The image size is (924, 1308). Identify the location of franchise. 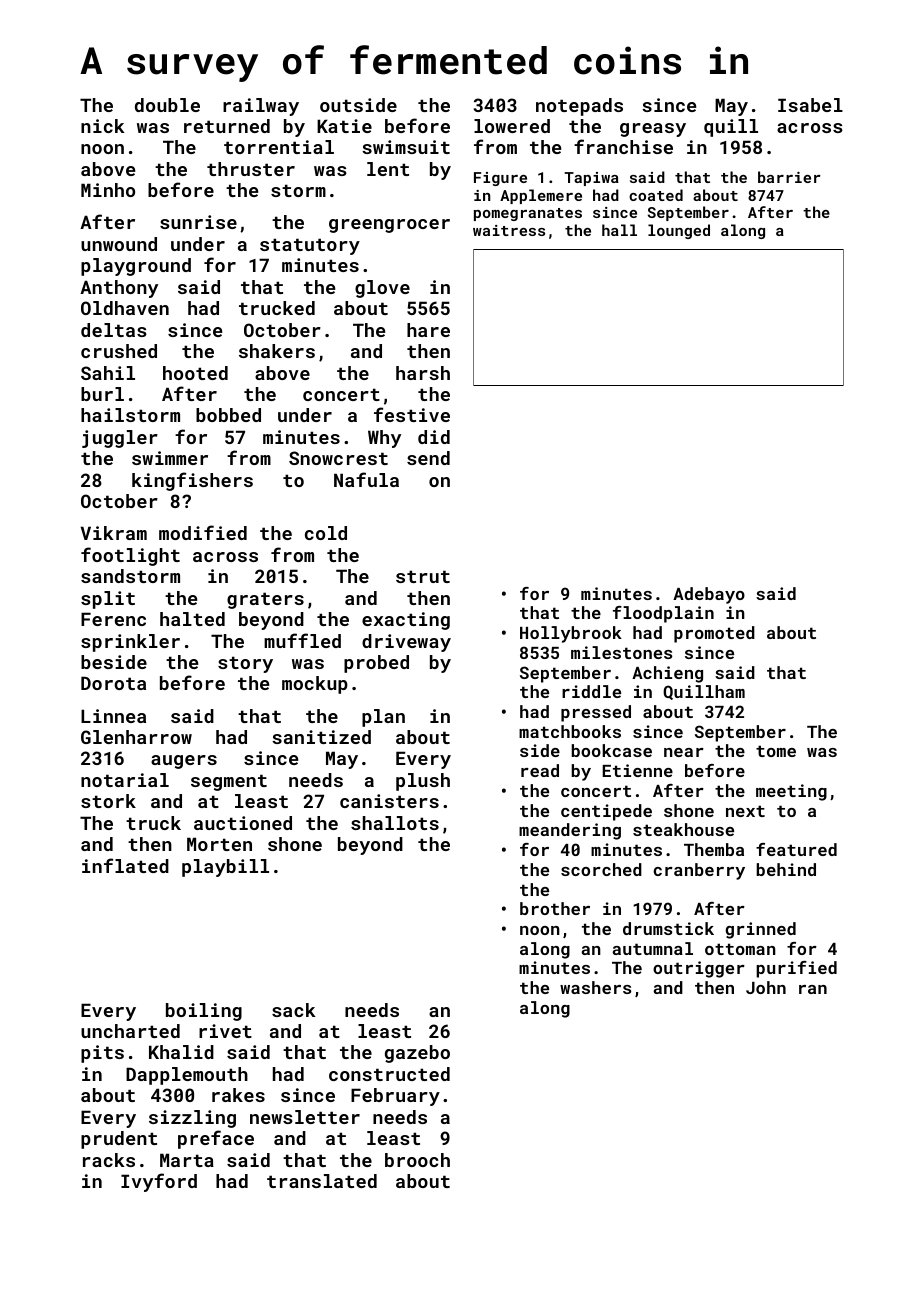
(623, 146).
